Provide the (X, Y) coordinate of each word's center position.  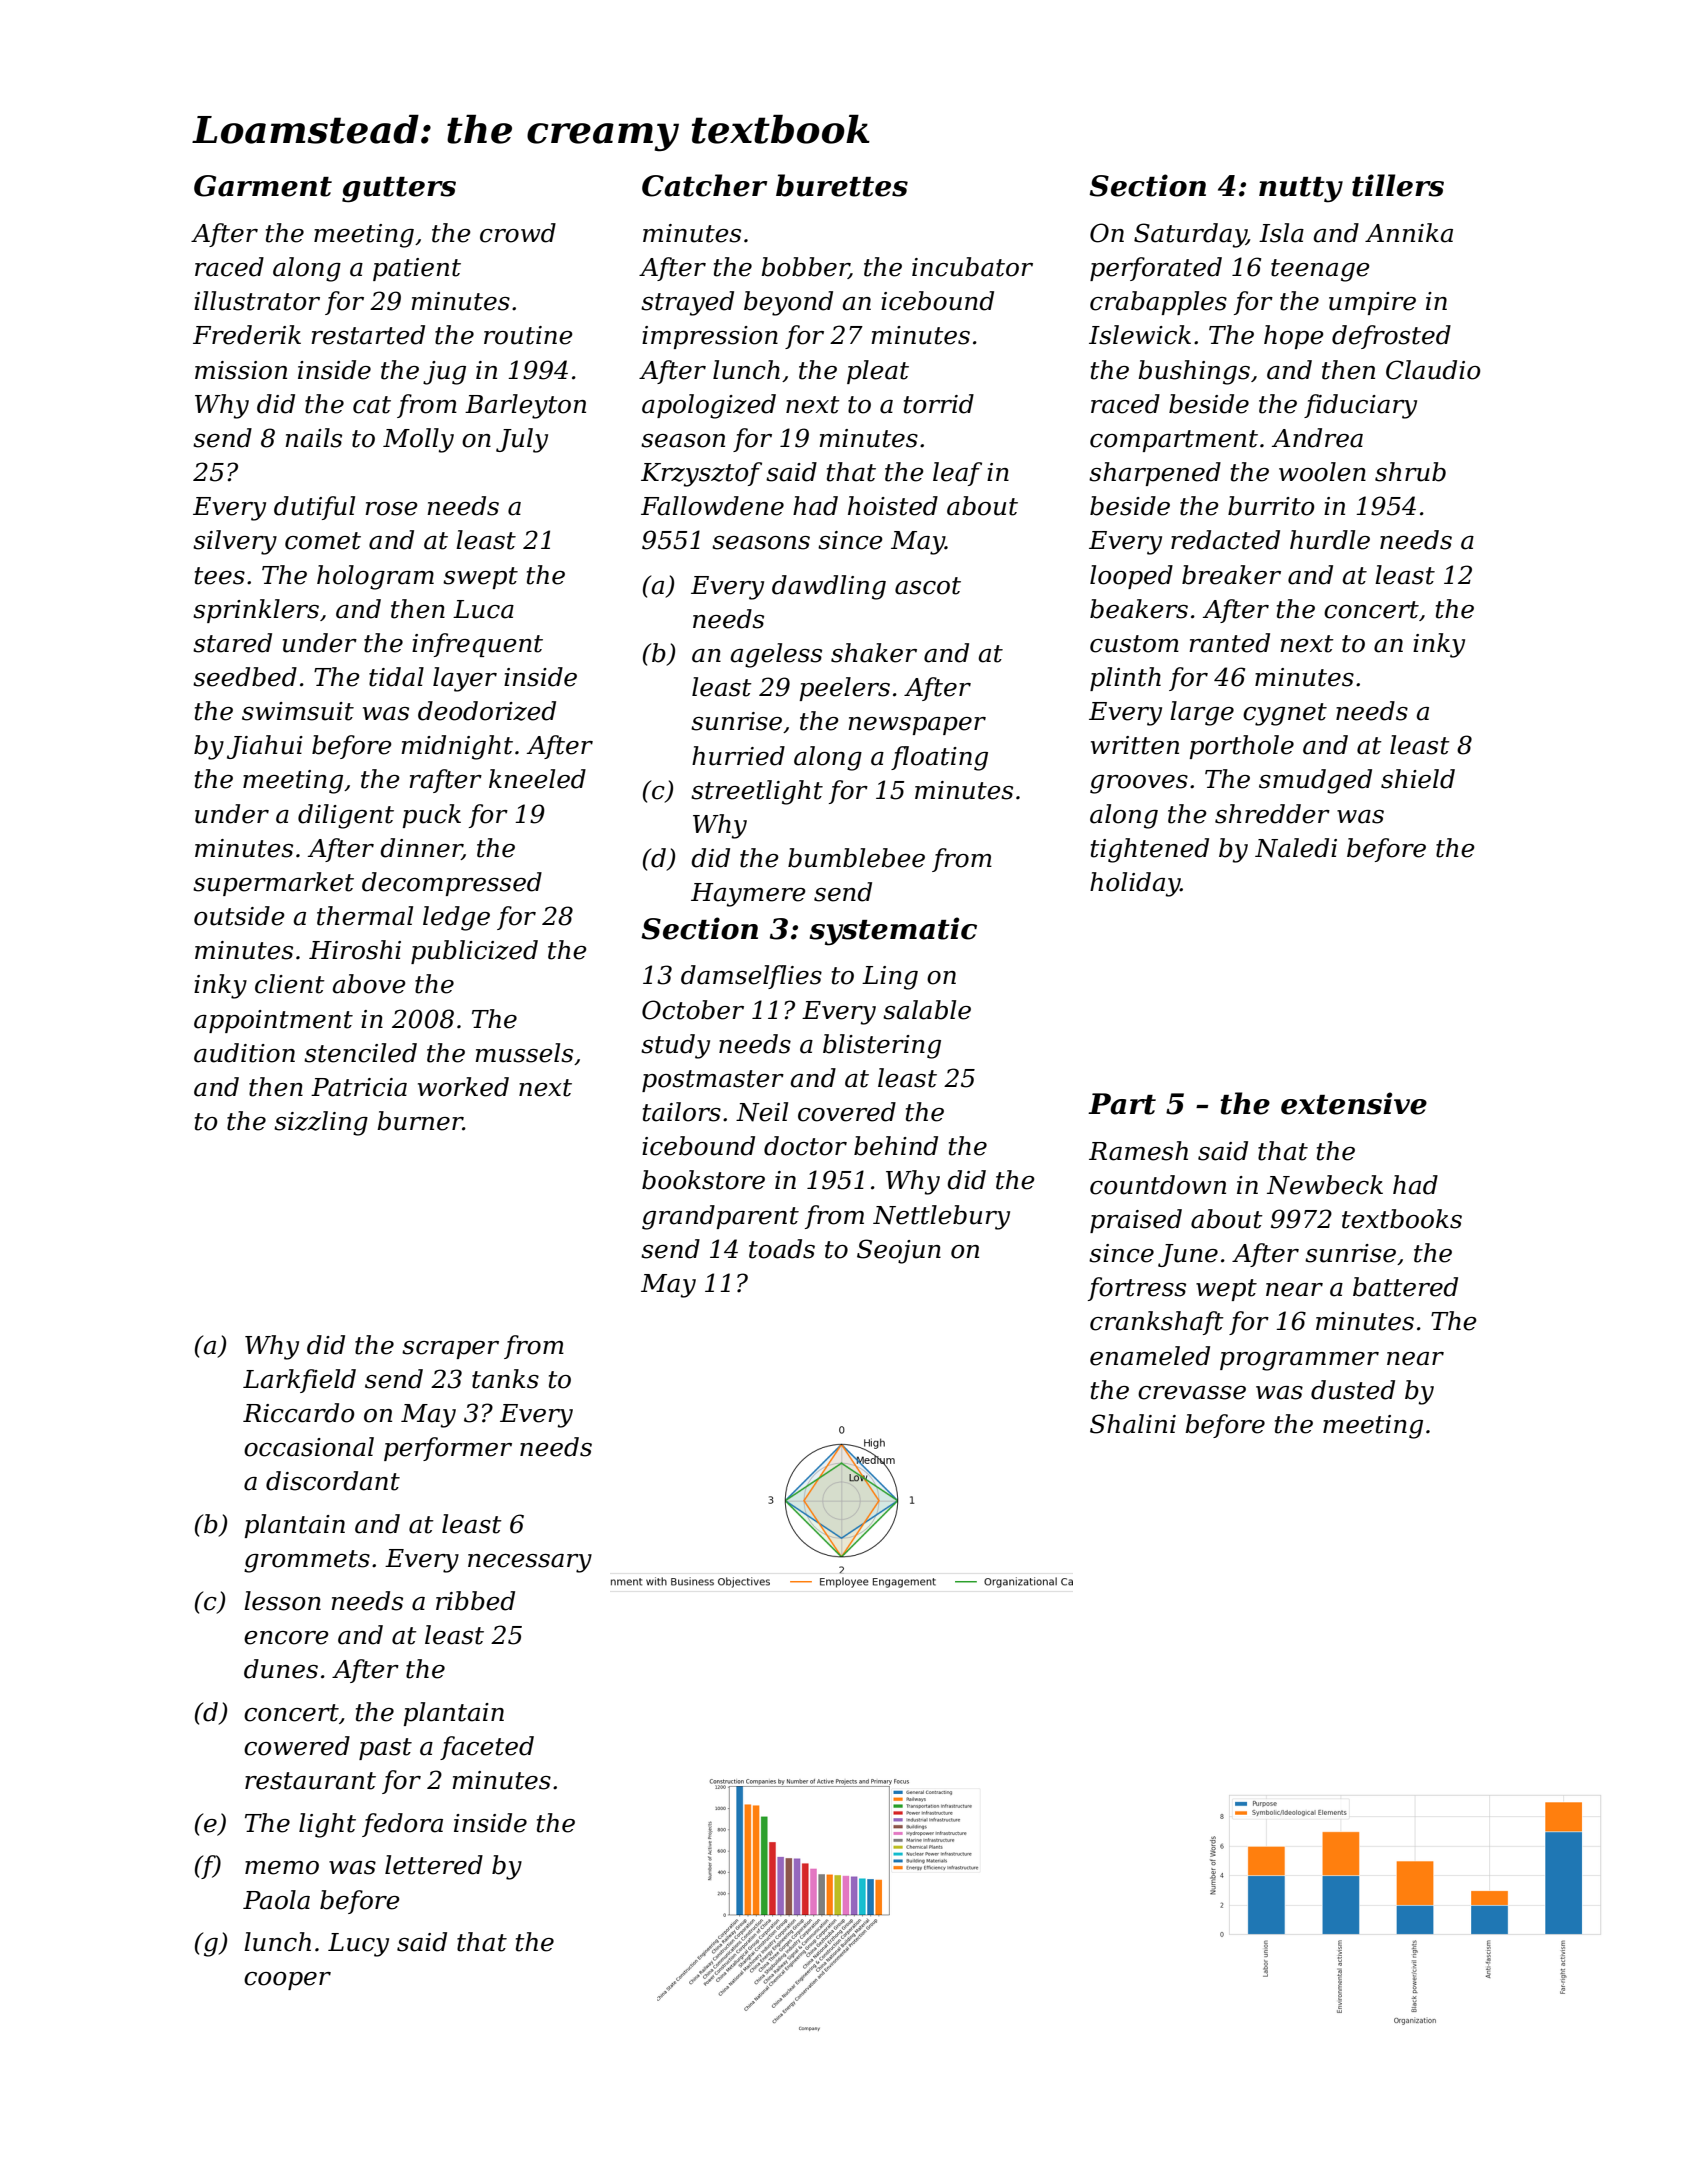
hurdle (1330, 540)
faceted (487, 1748)
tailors (682, 1112)
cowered (297, 1746)
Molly (418, 440)
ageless (776, 655)
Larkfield (299, 1381)
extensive (1354, 1103)
